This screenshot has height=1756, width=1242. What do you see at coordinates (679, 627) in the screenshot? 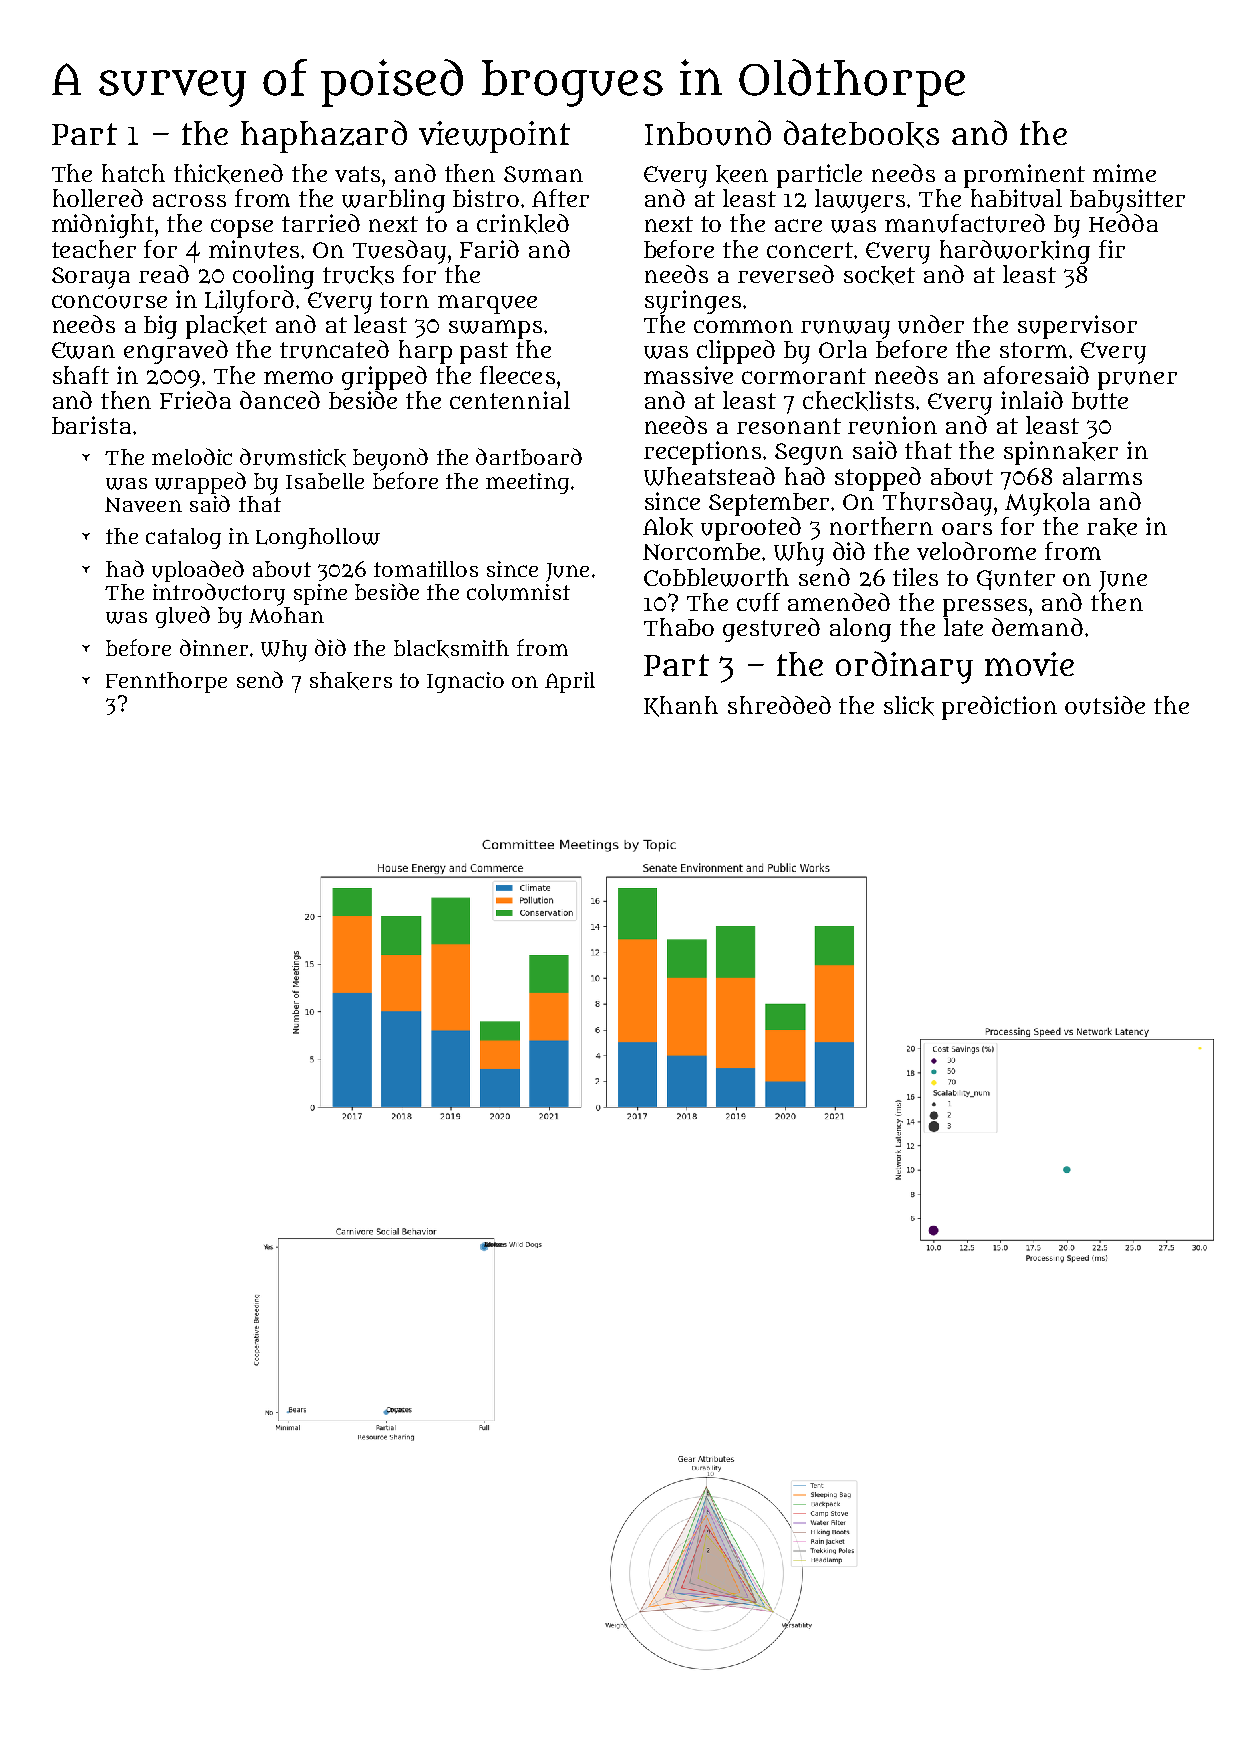
I see `Thabo` at bounding box center [679, 627].
